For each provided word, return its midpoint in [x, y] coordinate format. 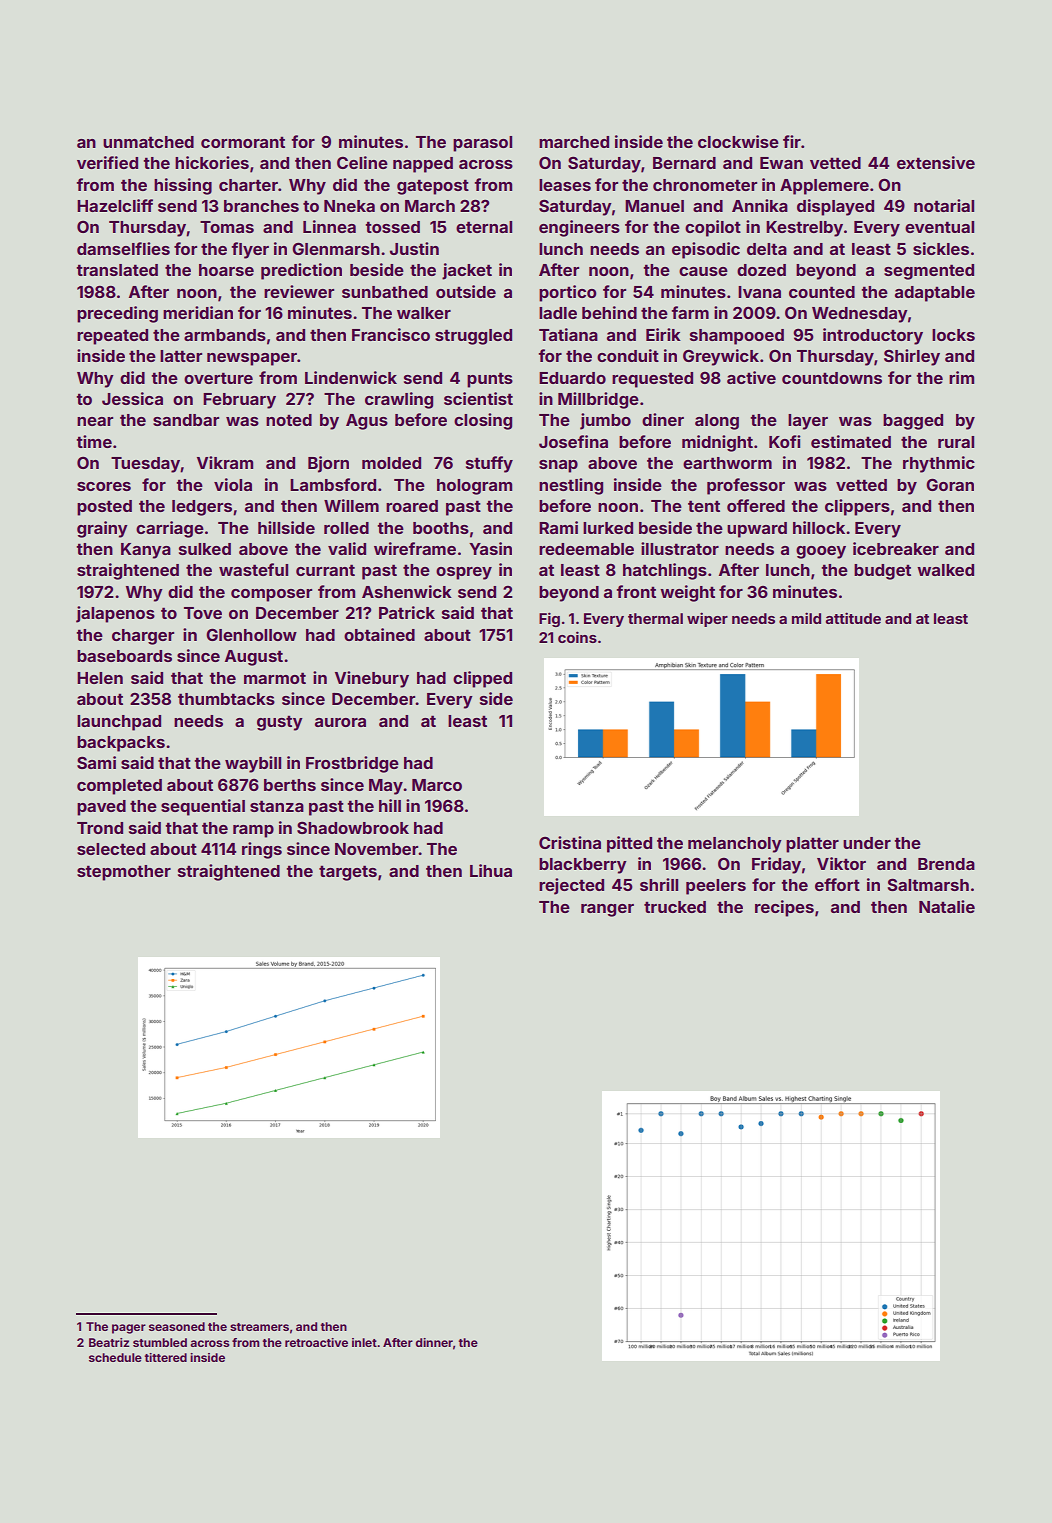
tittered [166, 1357]
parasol [482, 144]
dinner [434, 1342]
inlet [364, 1342]
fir [792, 141]
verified [107, 162]
